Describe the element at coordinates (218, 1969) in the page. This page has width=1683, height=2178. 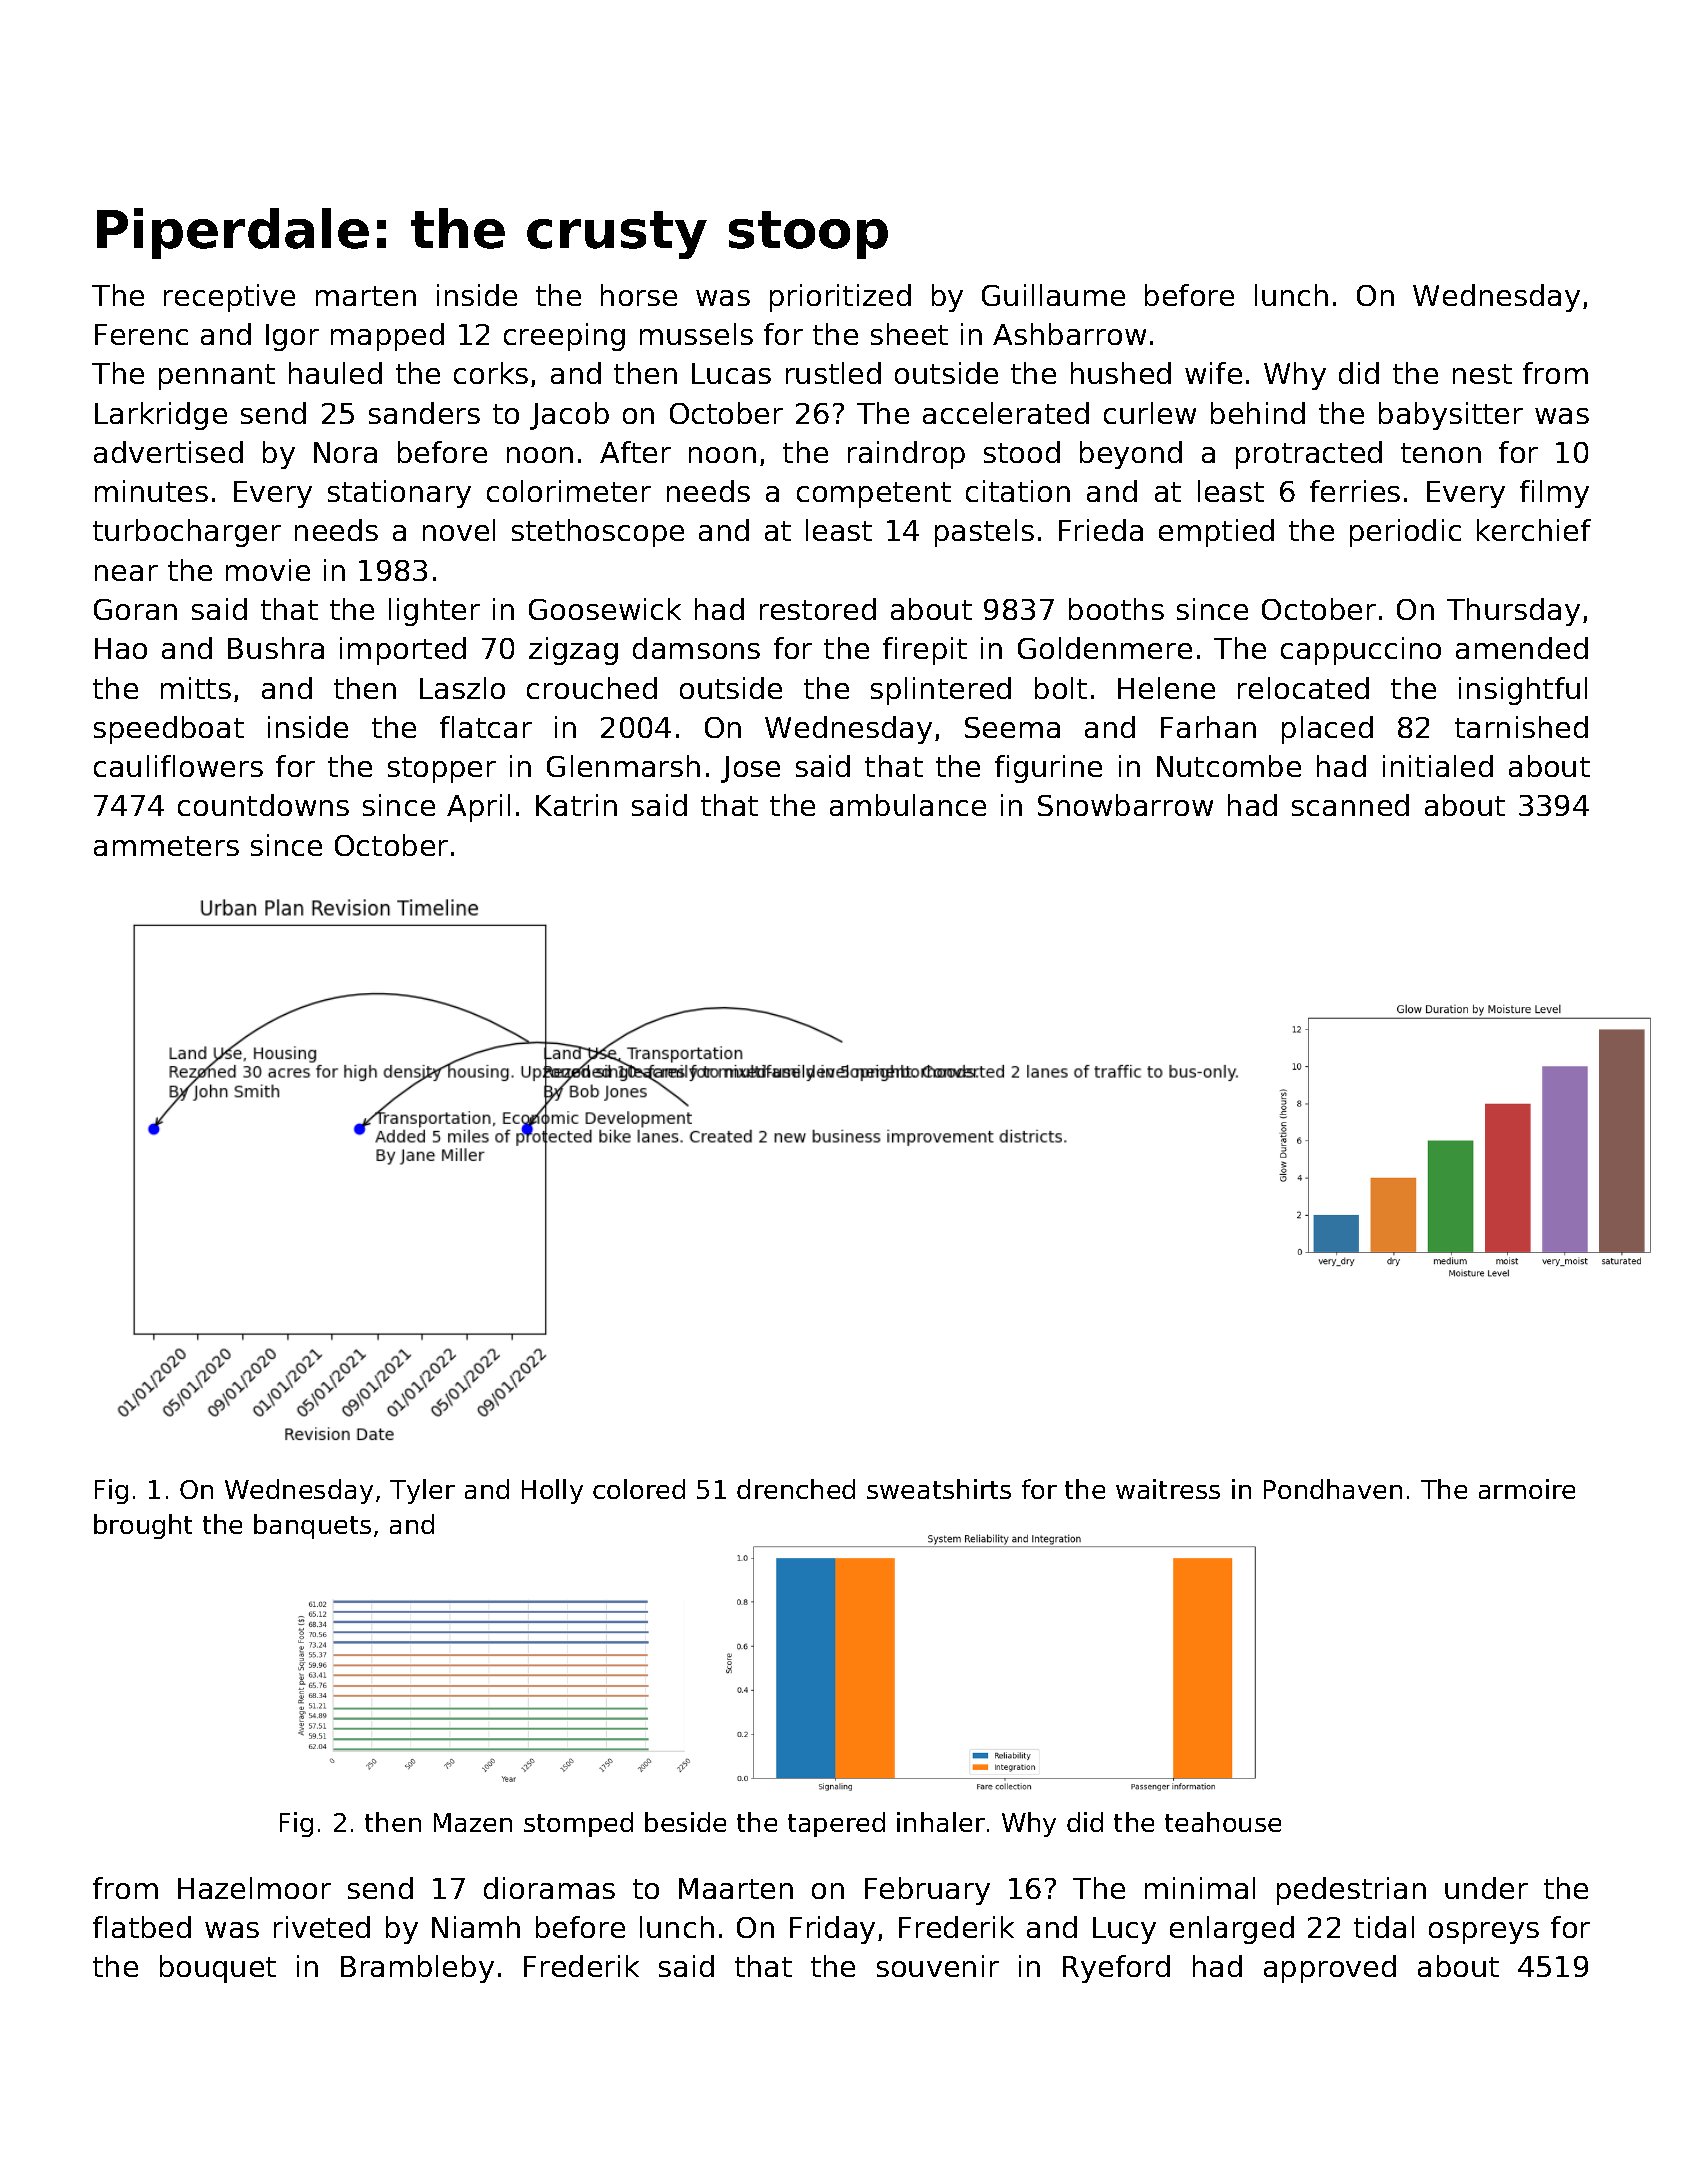
I see `bouquet` at that location.
